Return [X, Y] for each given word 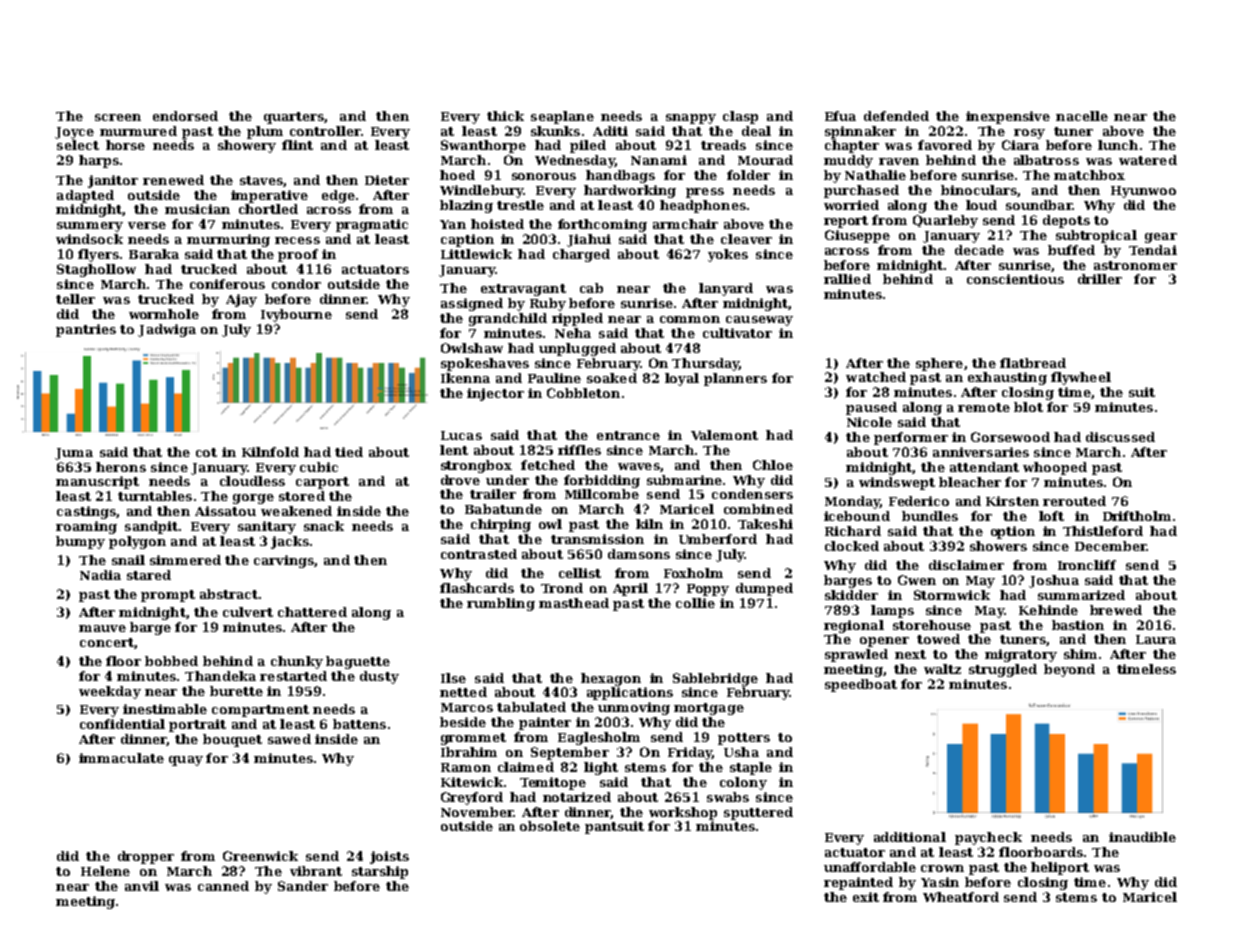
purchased [861, 191]
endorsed [185, 116]
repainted [858, 883]
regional [854, 626]
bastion [1078, 625]
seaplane [562, 117]
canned [223, 886]
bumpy [80, 542]
